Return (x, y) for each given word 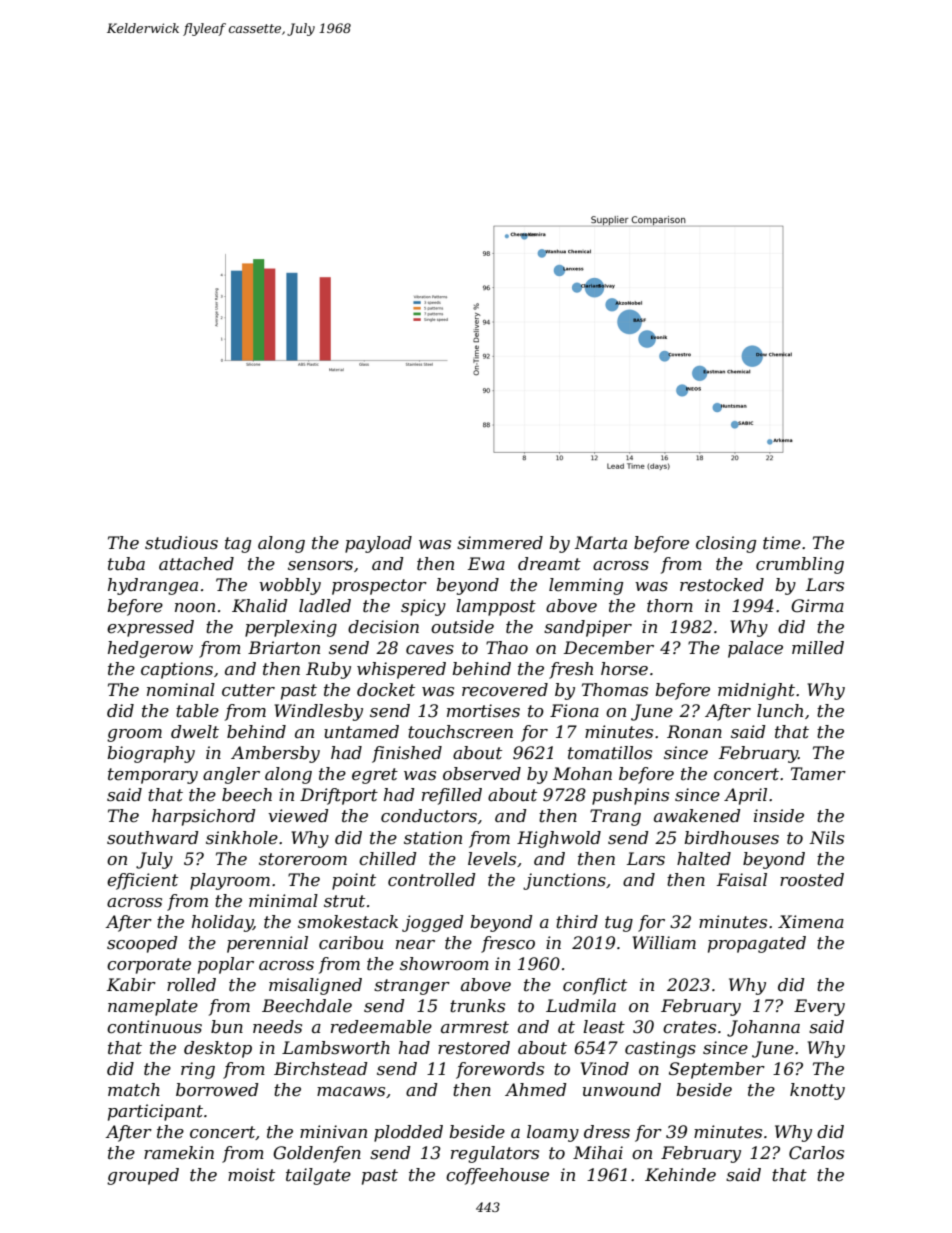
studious (181, 543)
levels (492, 859)
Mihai (598, 1152)
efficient (142, 881)
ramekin (179, 1153)
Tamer (818, 774)
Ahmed (536, 1090)
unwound (622, 1089)
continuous (154, 1026)
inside (779, 815)
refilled (452, 796)
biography (151, 754)
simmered (500, 543)
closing (726, 544)
